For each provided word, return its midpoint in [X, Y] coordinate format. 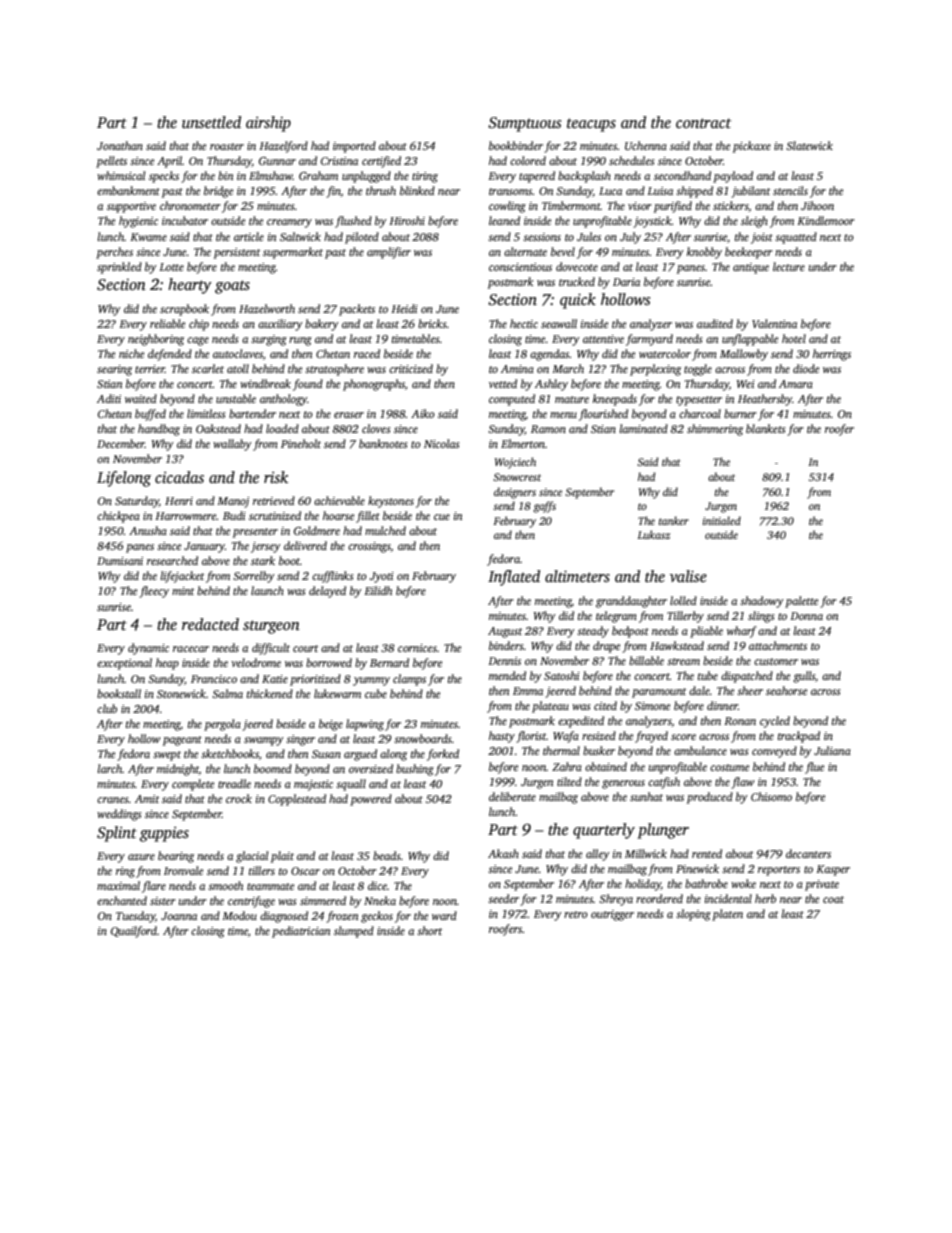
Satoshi [562, 675]
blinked [417, 190]
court [305, 648]
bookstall [119, 693]
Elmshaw [271, 175]
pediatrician [301, 932]
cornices [417, 648]
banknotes [383, 443]
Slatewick [809, 145]
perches [114, 253]
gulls [804, 677]
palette [801, 602]
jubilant [750, 192]
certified [381, 162]
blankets [766, 428]
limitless [206, 413]
